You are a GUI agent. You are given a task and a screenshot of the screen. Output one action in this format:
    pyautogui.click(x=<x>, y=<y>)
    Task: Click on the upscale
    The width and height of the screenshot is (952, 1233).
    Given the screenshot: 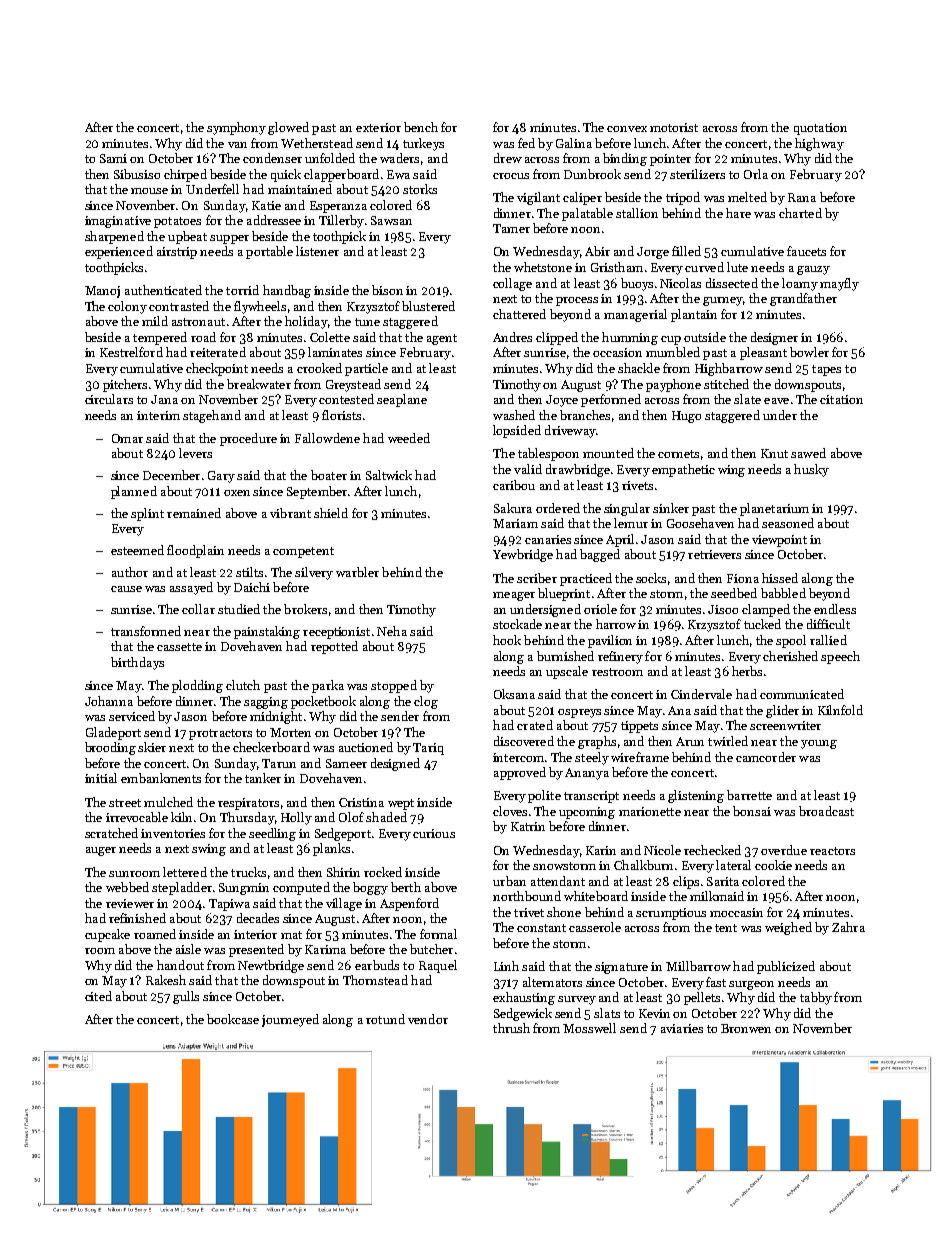 What is the action you would take?
    pyautogui.click(x=567, y=672)
